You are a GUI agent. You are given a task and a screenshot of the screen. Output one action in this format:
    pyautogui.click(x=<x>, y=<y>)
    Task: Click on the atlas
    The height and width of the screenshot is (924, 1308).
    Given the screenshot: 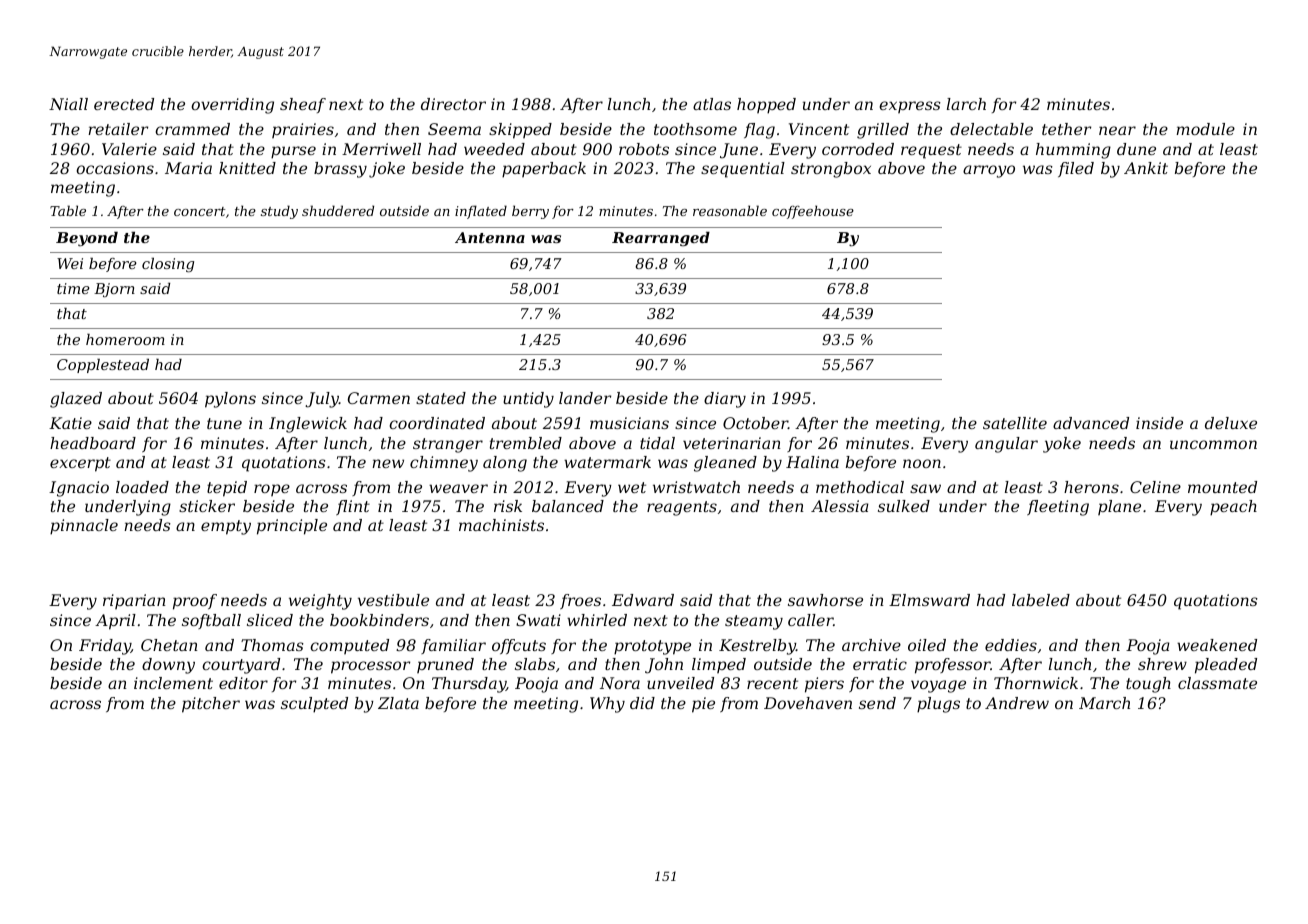 What is the action you would take?
    pyautogui.click(x=712, y=104)
